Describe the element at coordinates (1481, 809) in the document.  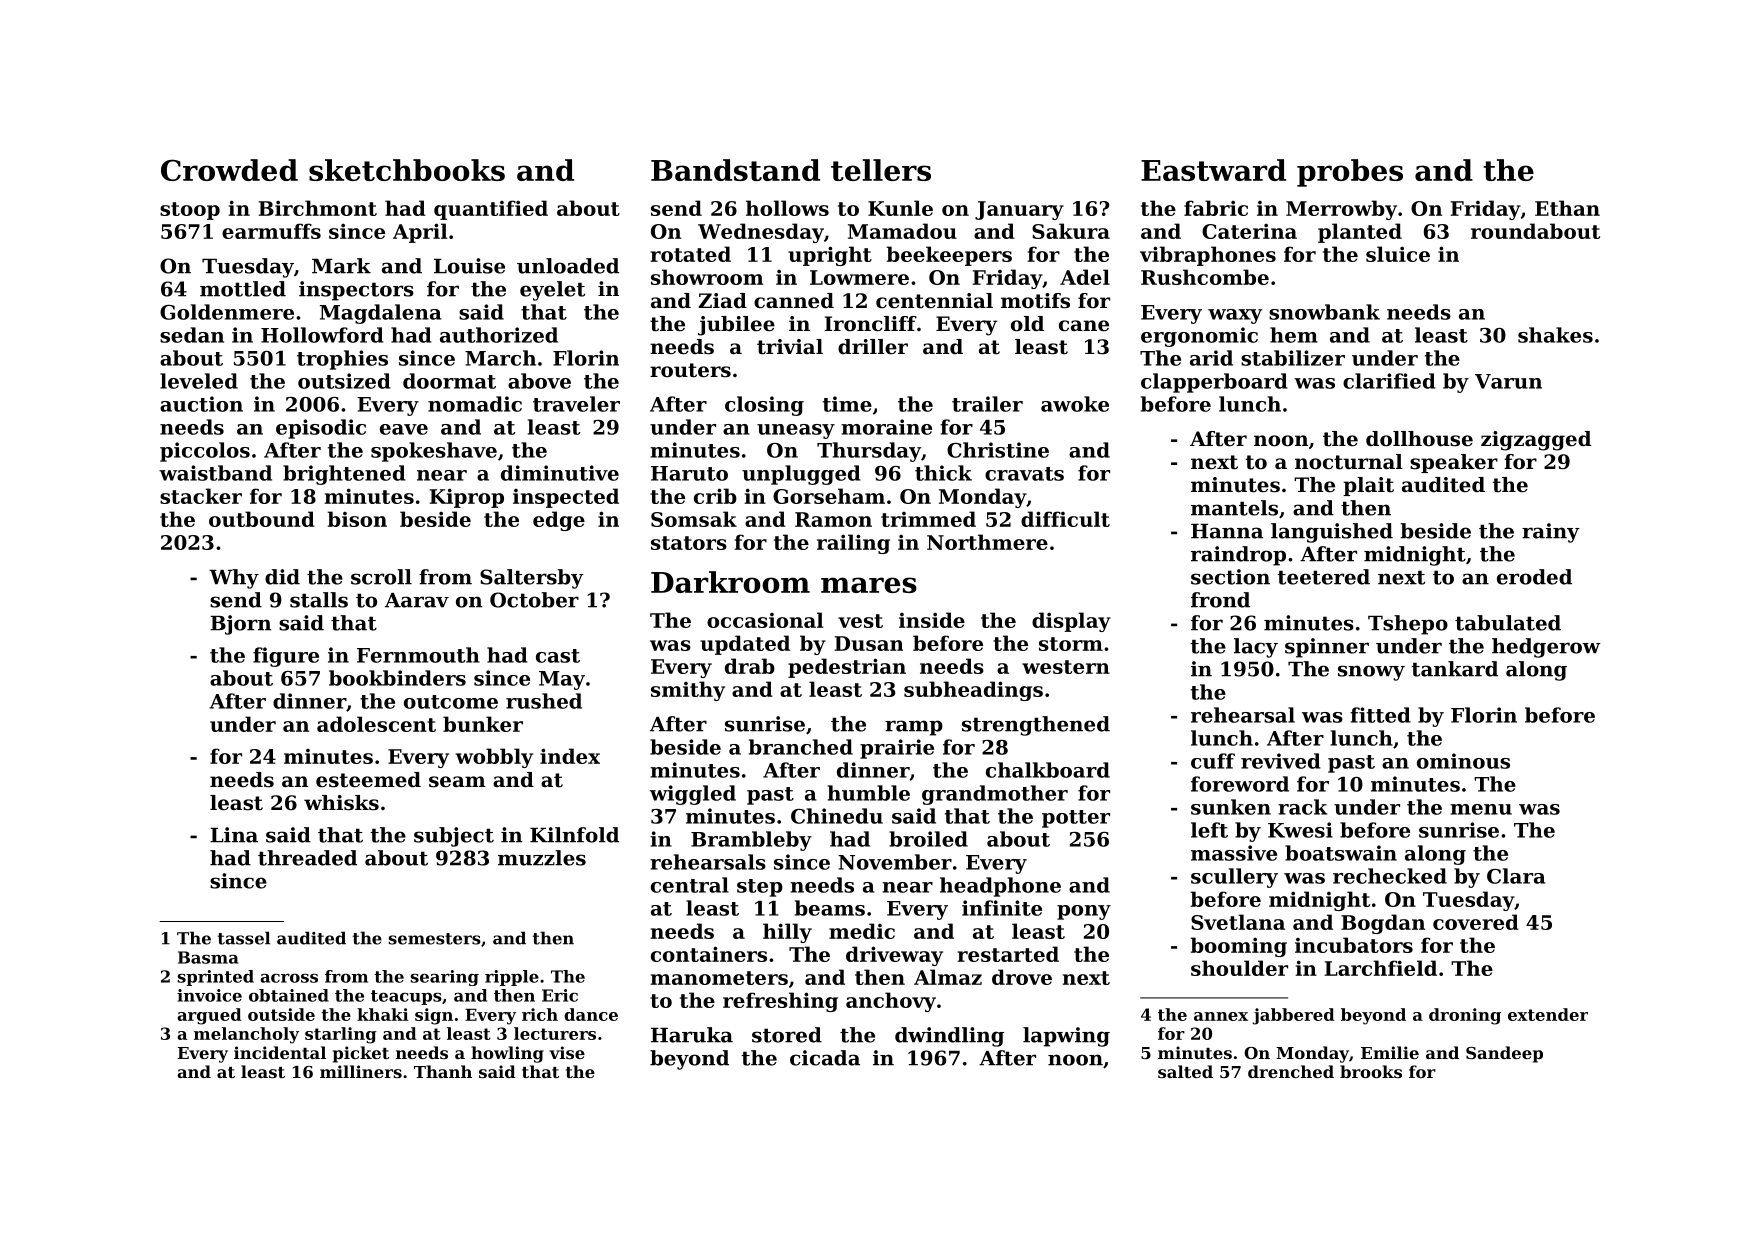
I see `menu` at that location.
